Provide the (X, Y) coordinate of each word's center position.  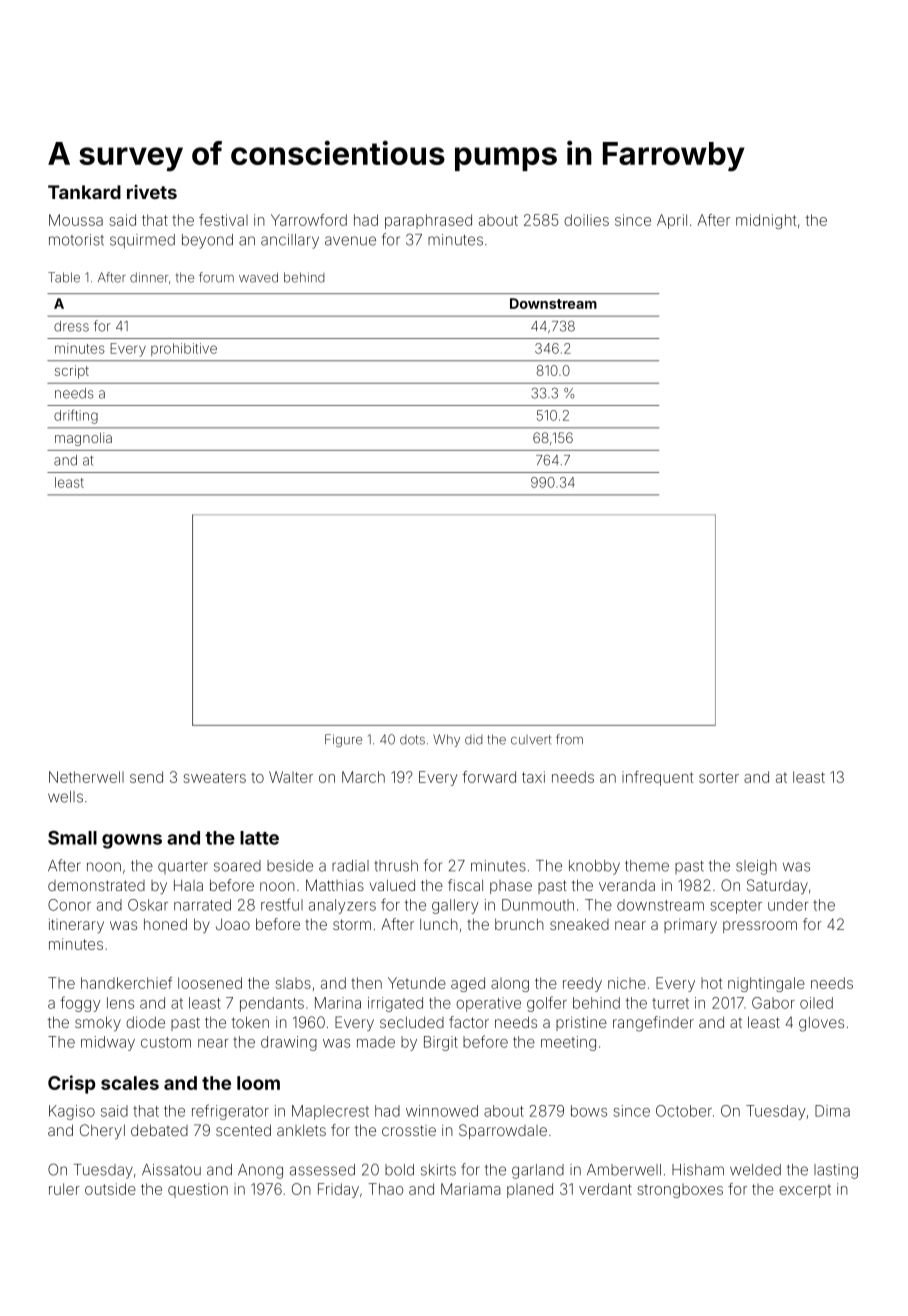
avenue (350, 241)
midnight (766, 221)
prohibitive (184, 349)
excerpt (805, 1191)
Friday (338, 1190)
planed (530, 1190)
